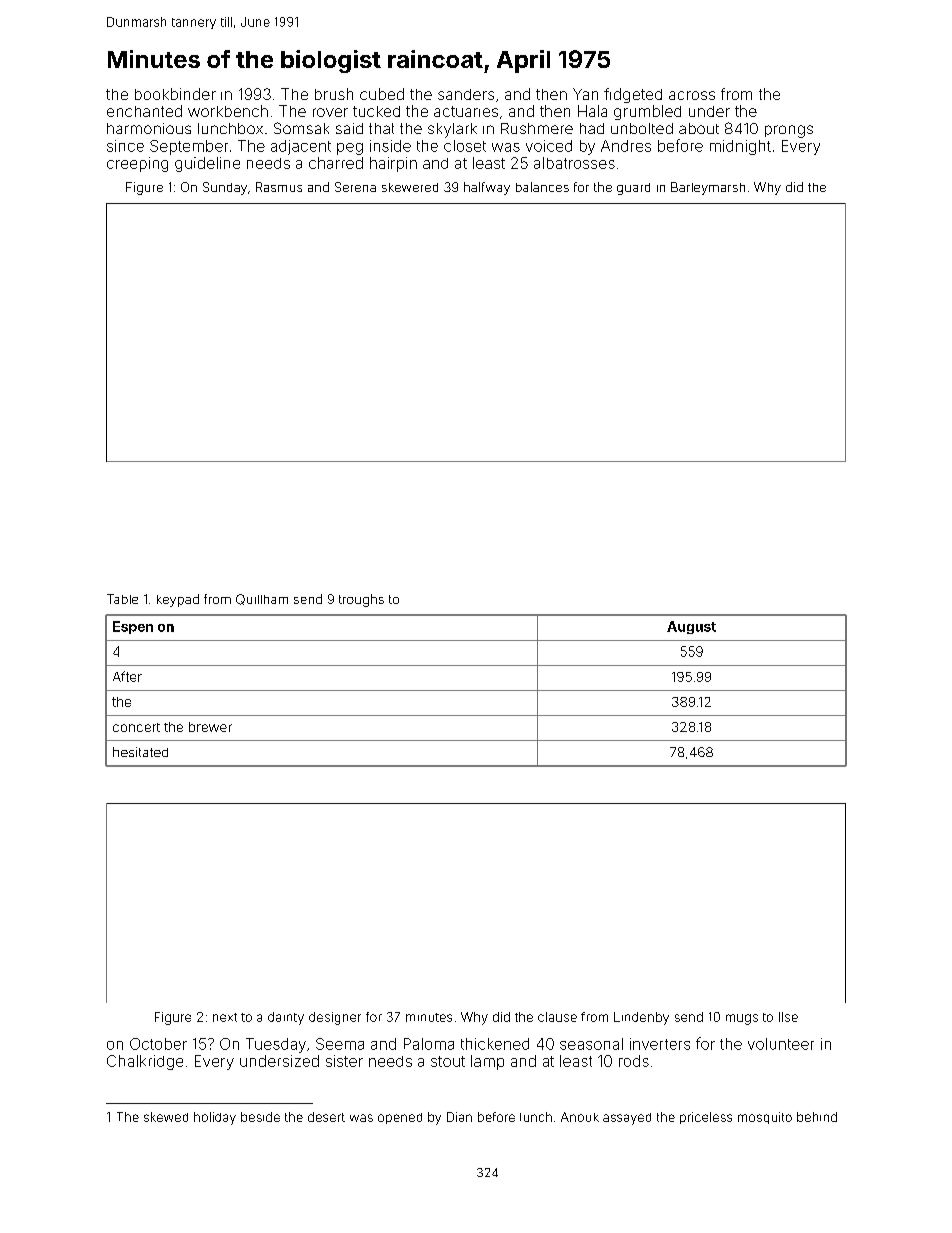 The image size is (952, 1233). I want to click on Sunday, so click(225, 188).
